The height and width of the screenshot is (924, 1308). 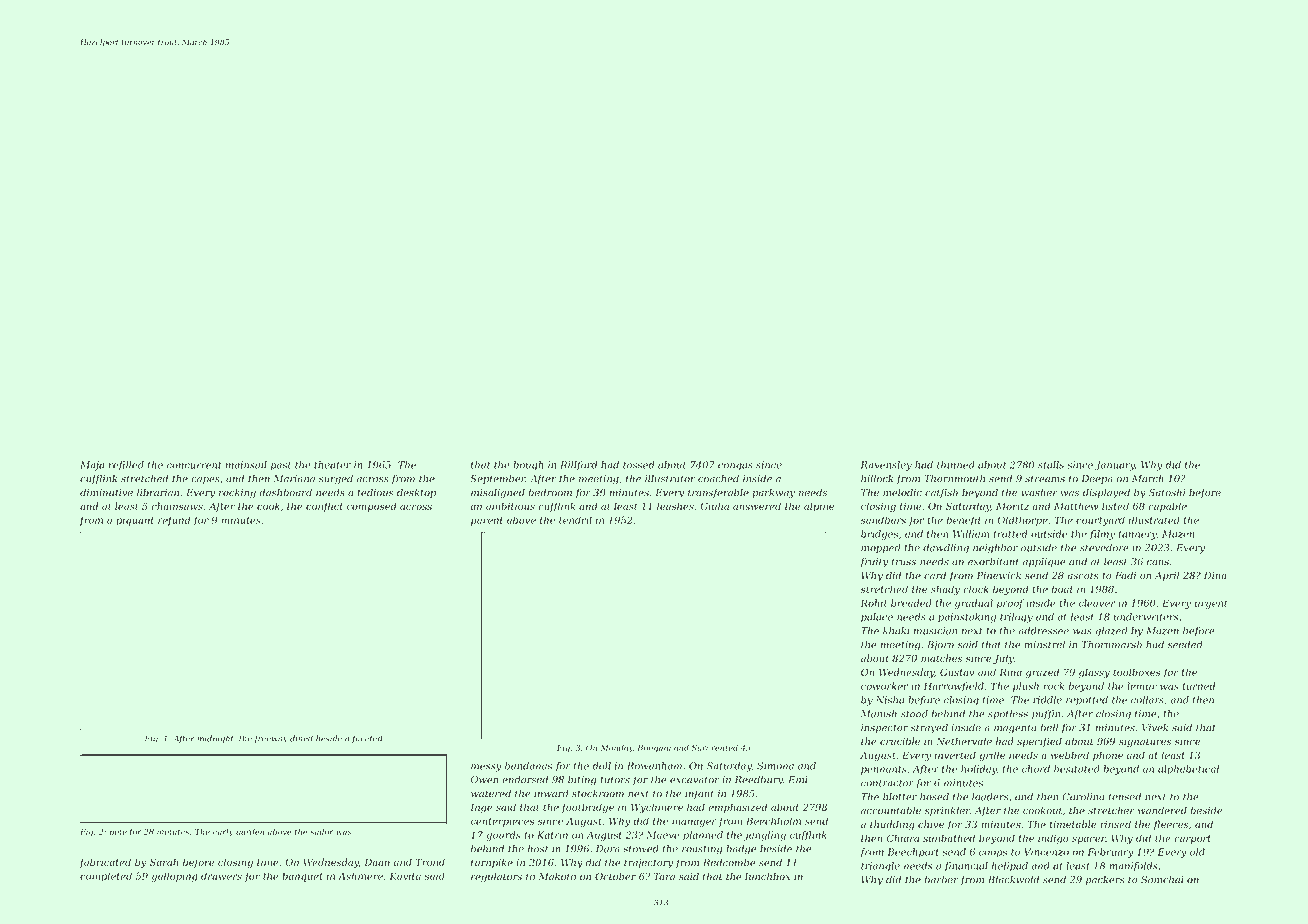 What do you see at coordinates (616, 748) in the screenshot?
I see `Monday` at bounding box center [616, 748].
